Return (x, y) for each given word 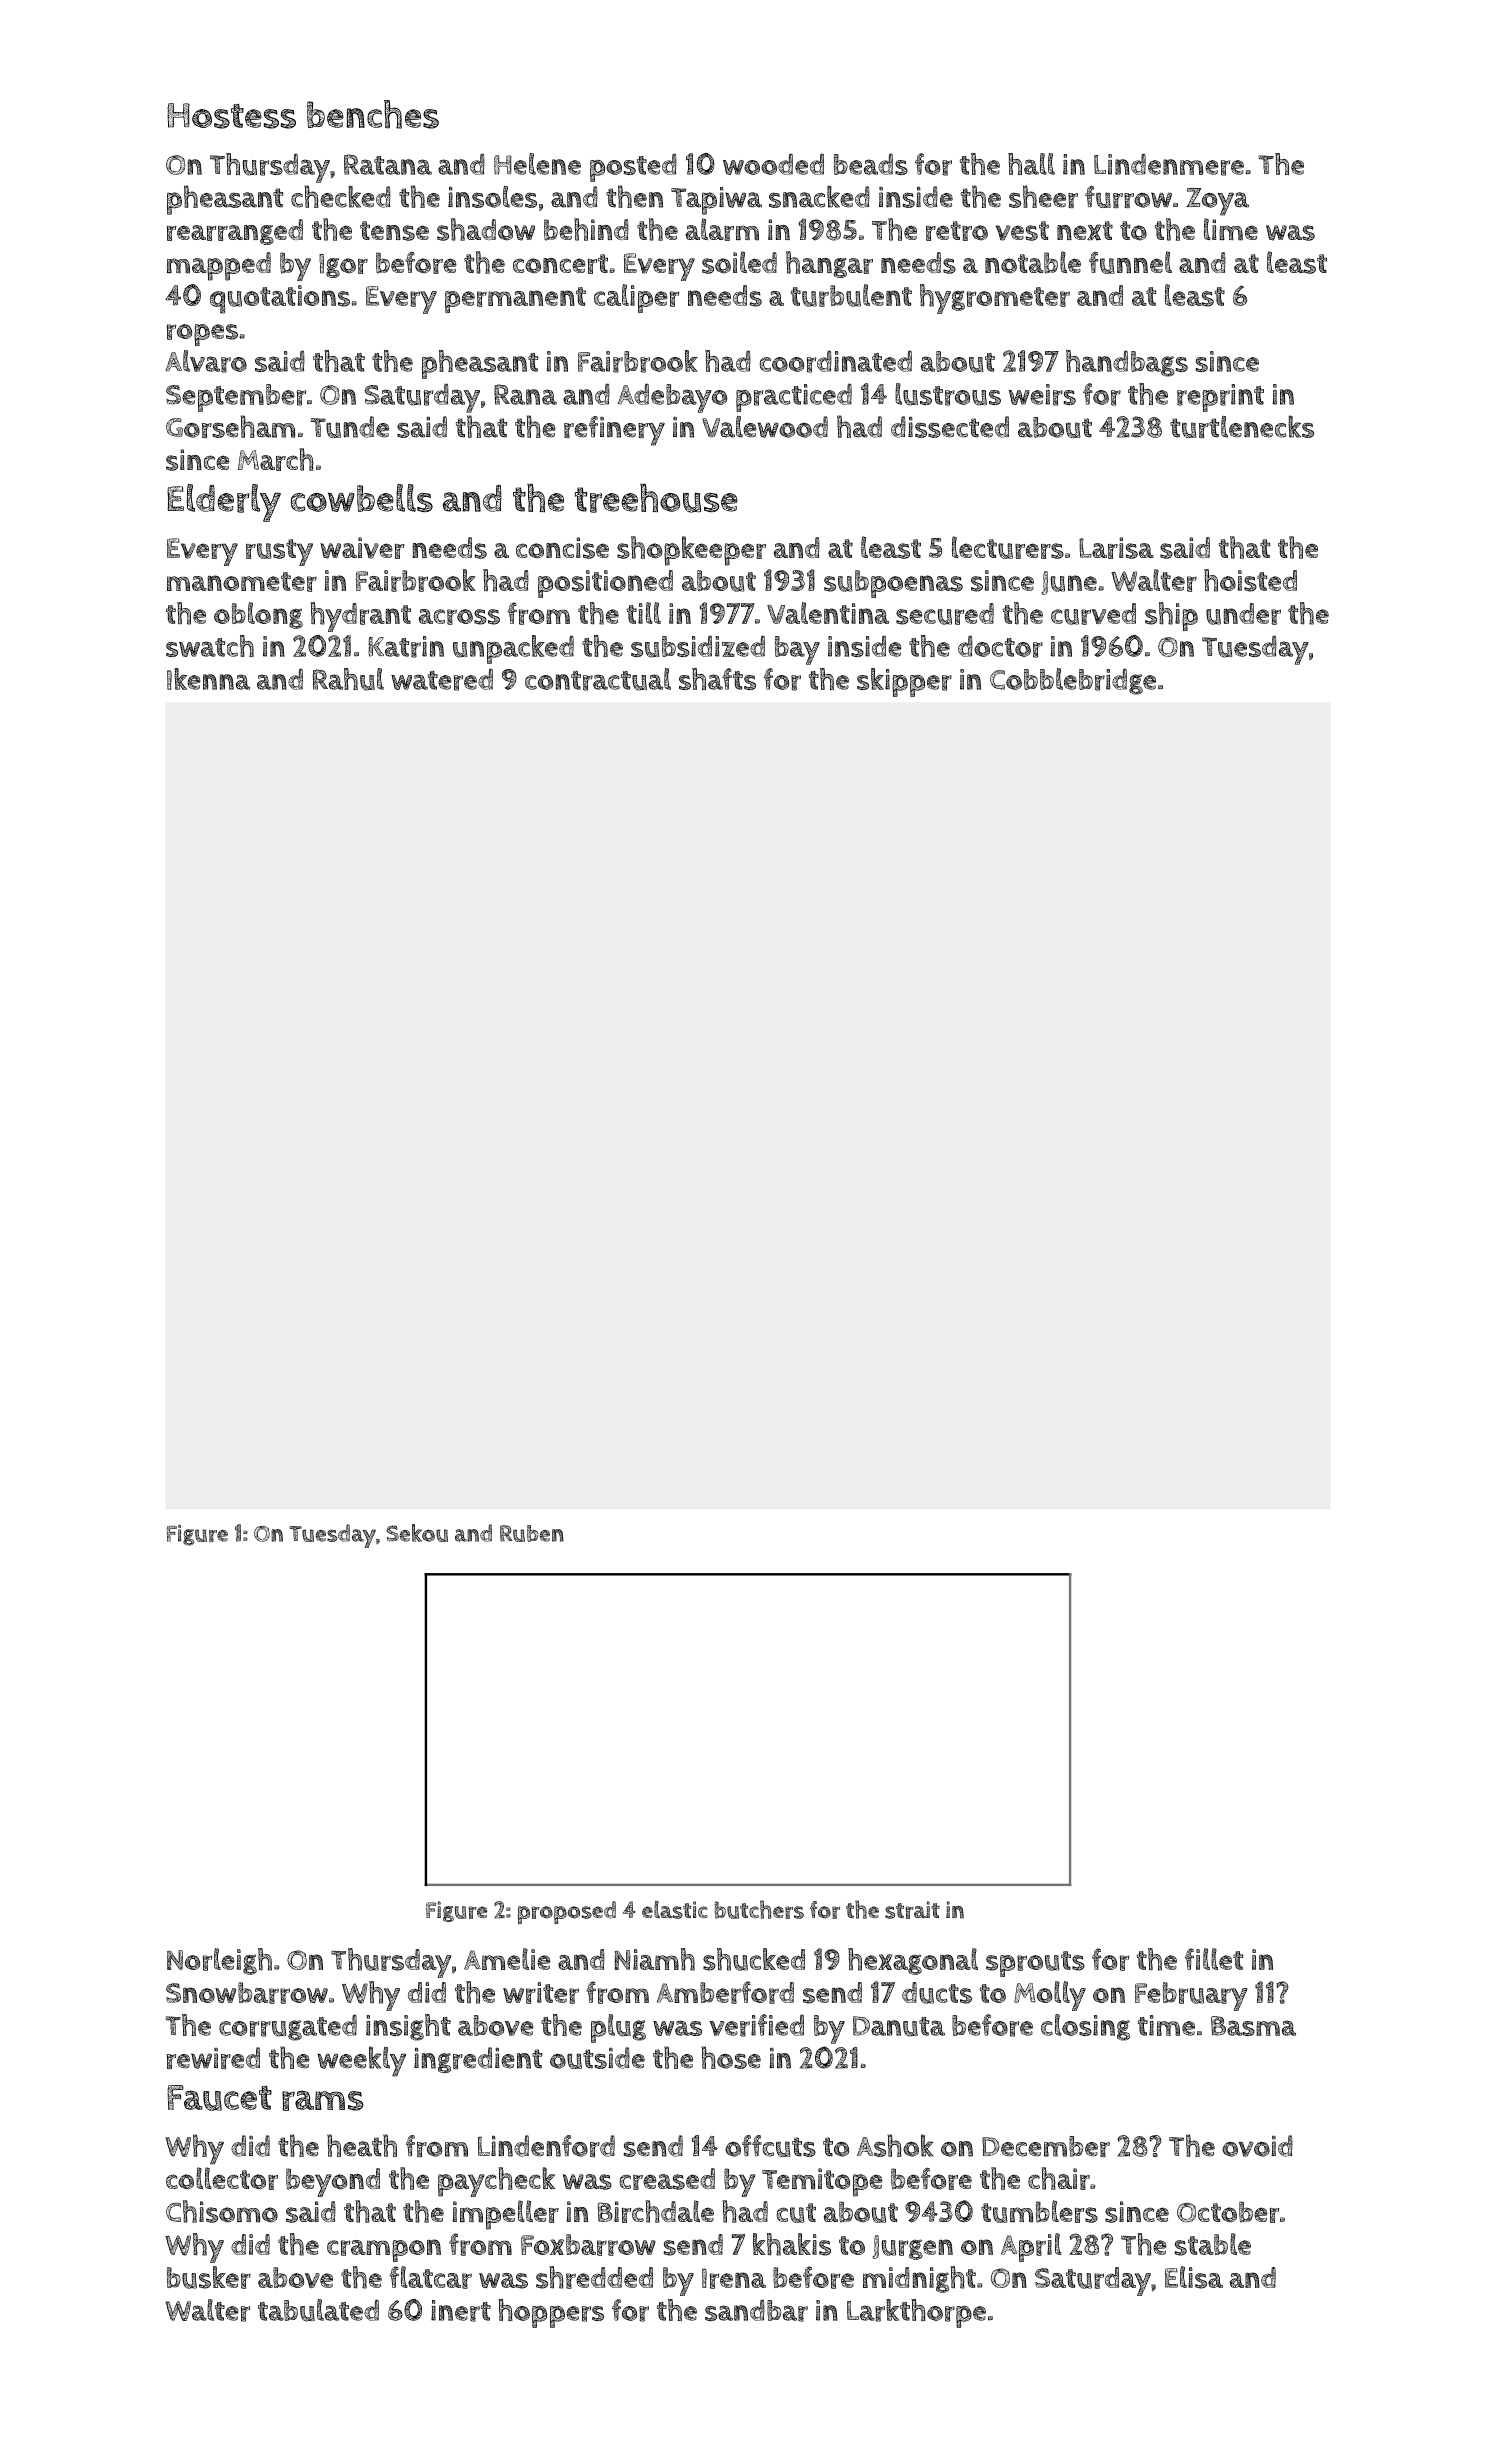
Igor (343, 266)
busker (209, 2277)
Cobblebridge (1073, 681)
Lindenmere (1169, 165)
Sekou (417, 1533)
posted (633, 168)
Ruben (532, 1533)
